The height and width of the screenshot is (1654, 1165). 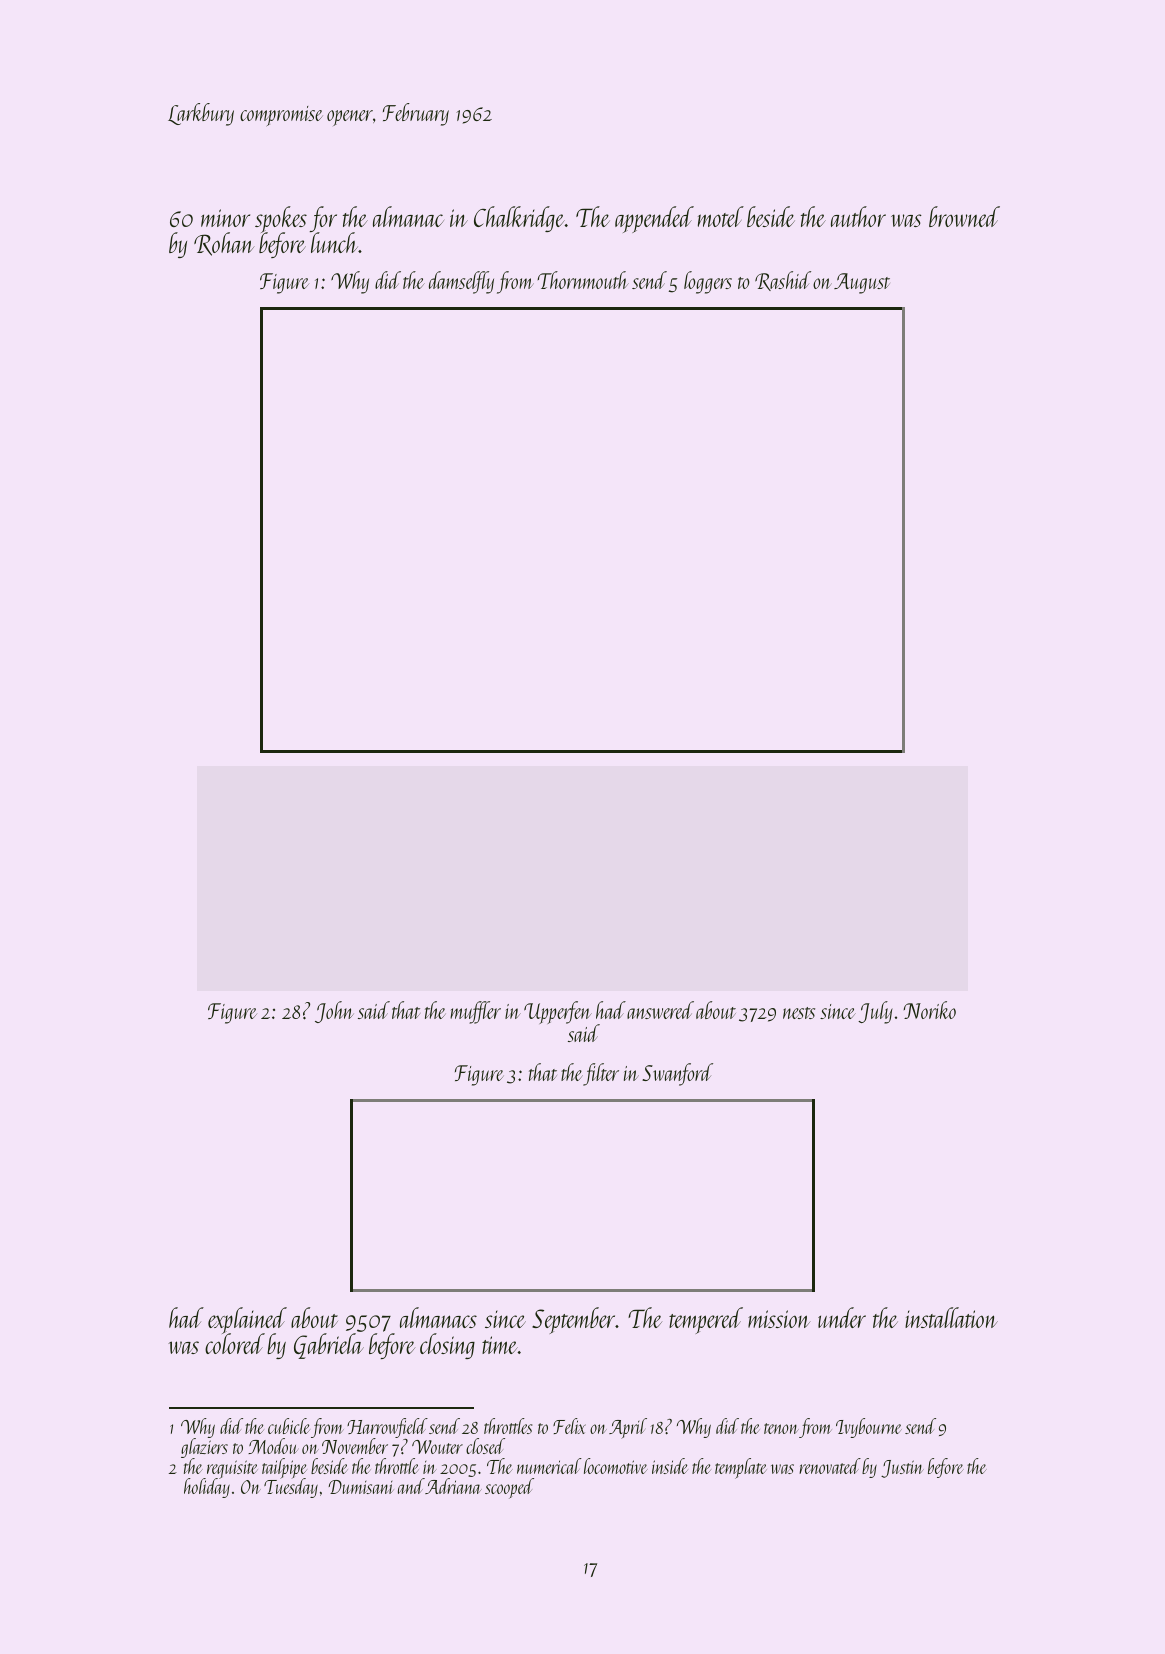 What do you see at coordinates (741, 1468) in the screenshot?
I see `template` at bounding box center [741, 1468].
